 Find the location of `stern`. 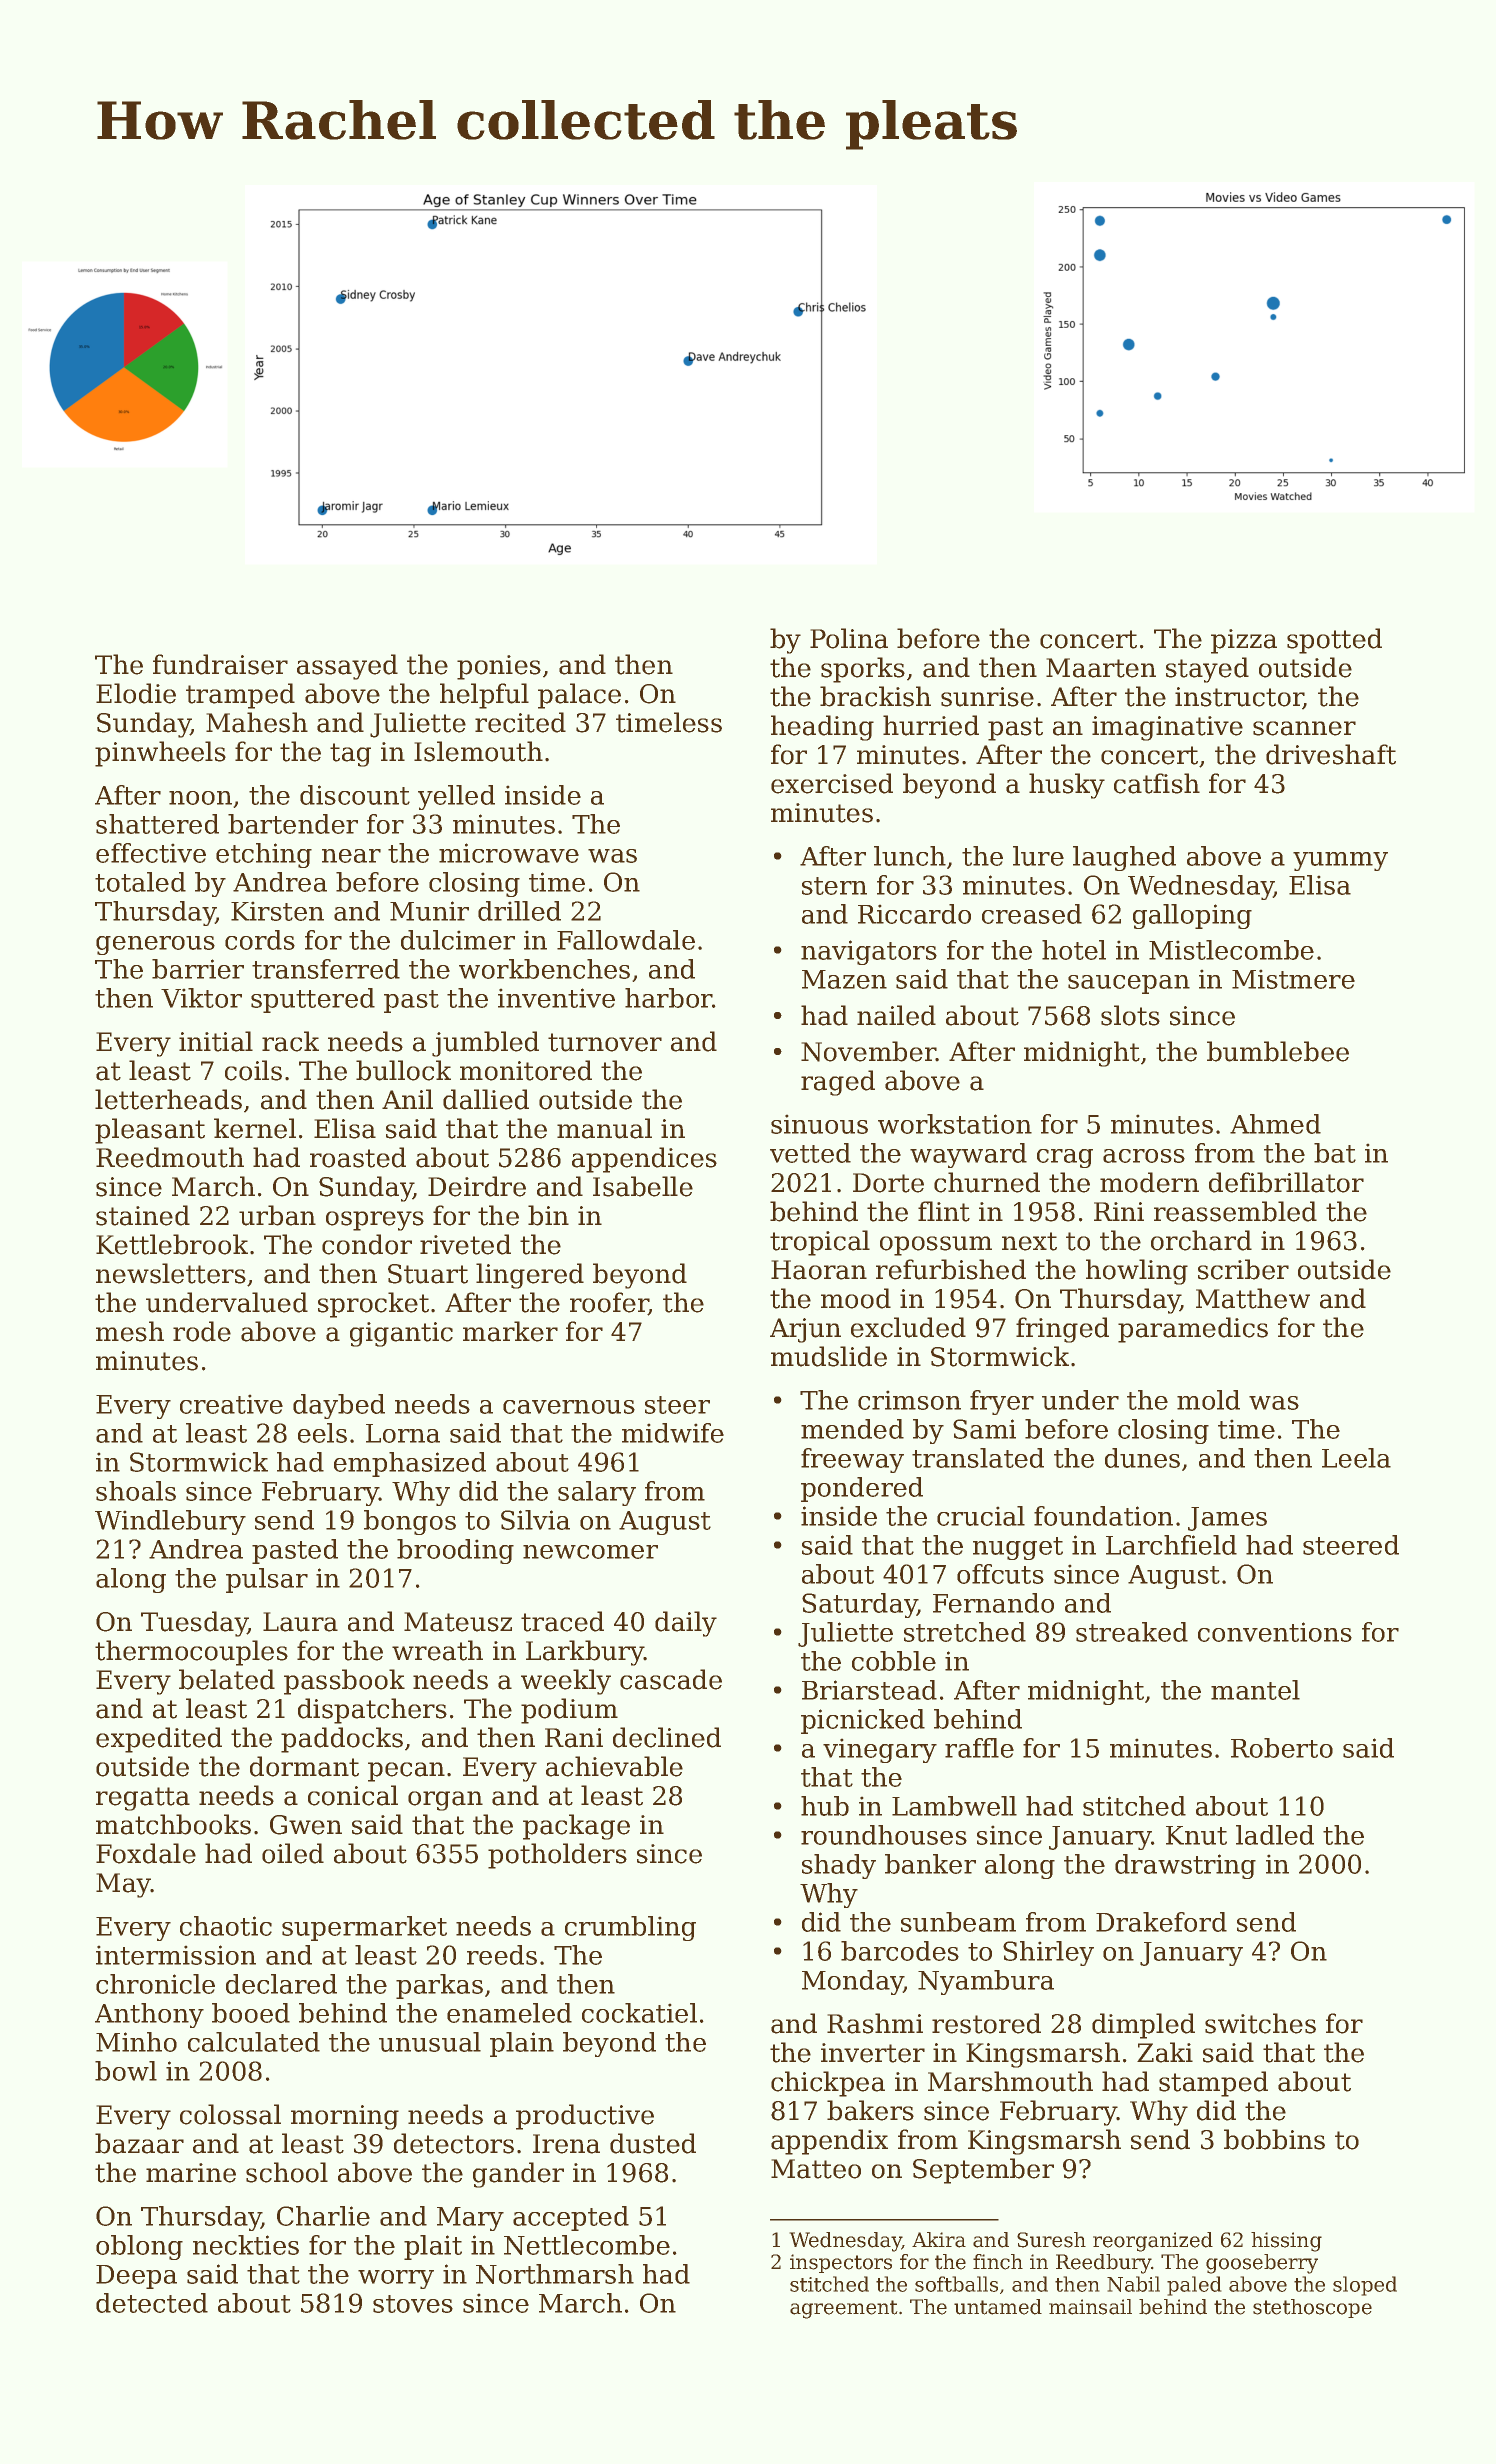

stern is located at coordinates (834, 886).
